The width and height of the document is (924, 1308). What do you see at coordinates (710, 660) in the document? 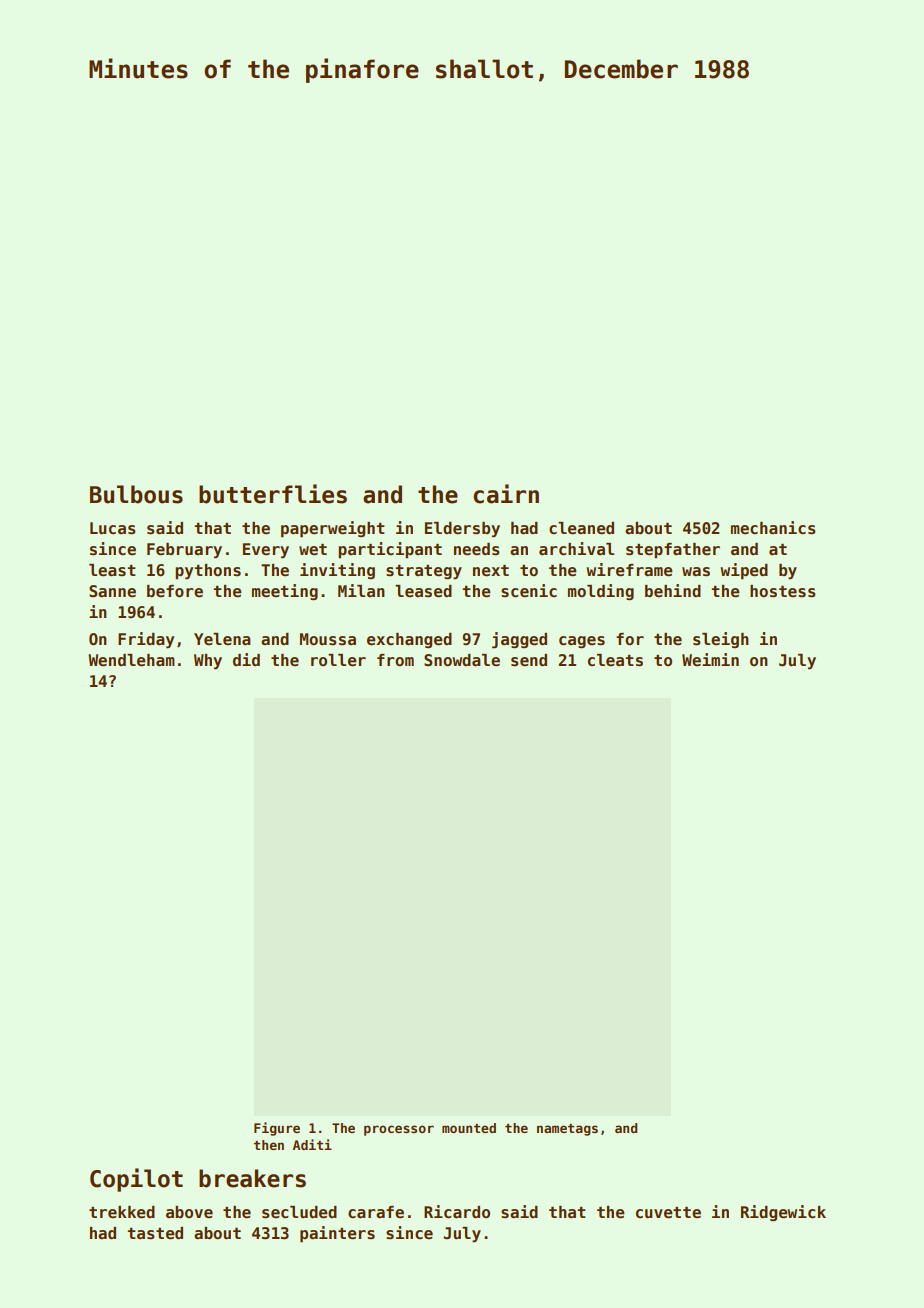
I see `Weimin` at bounding box center [710, 660].
